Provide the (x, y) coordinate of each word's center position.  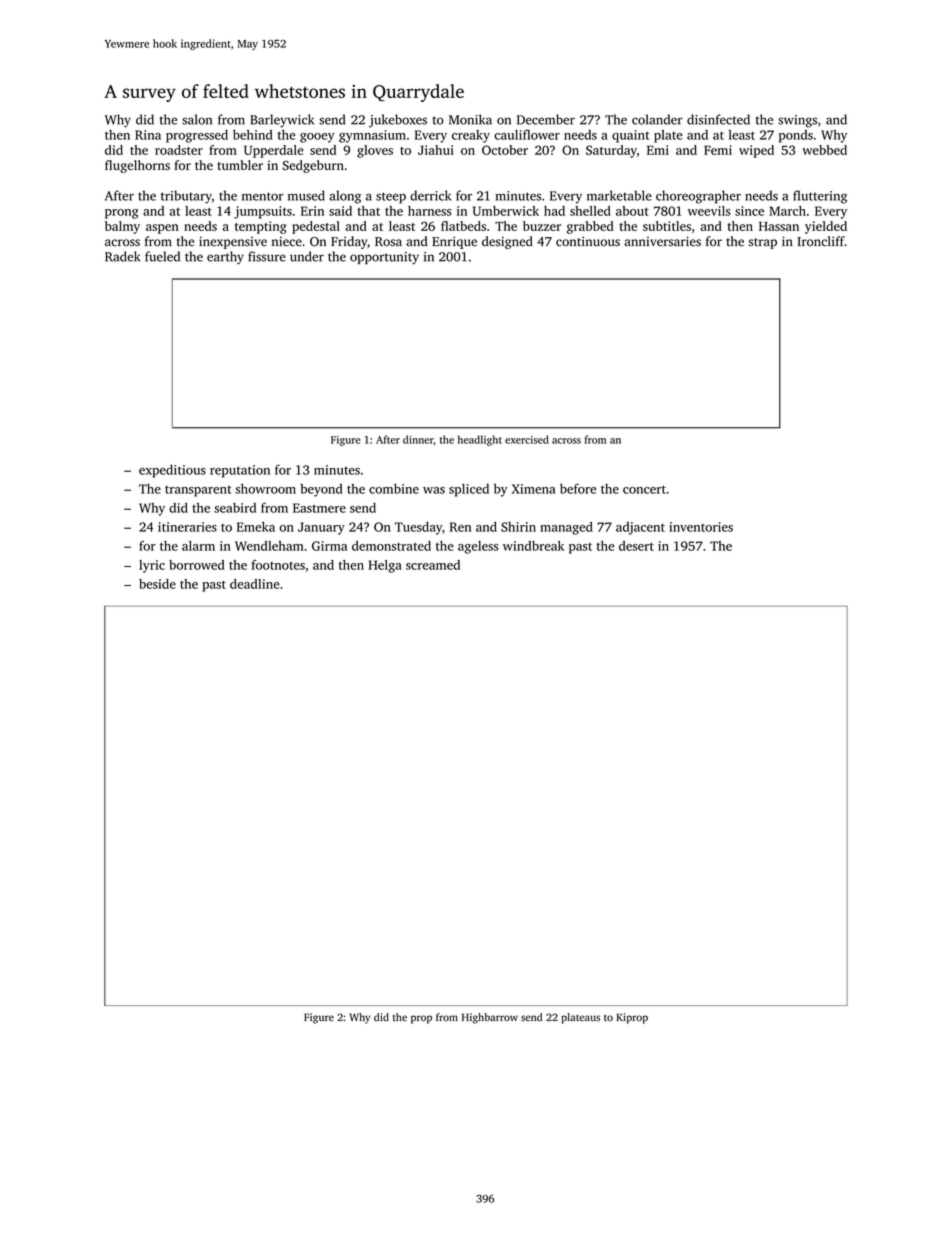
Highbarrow (490, 1018)
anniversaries (662, 241)
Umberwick (506, 211)
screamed (433, 565)
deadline (255, 584)
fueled (162, 256)
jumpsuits (263, 212)
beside (157, 584)
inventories (701, 527)
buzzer (542, 226)
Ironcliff (821, 241)
